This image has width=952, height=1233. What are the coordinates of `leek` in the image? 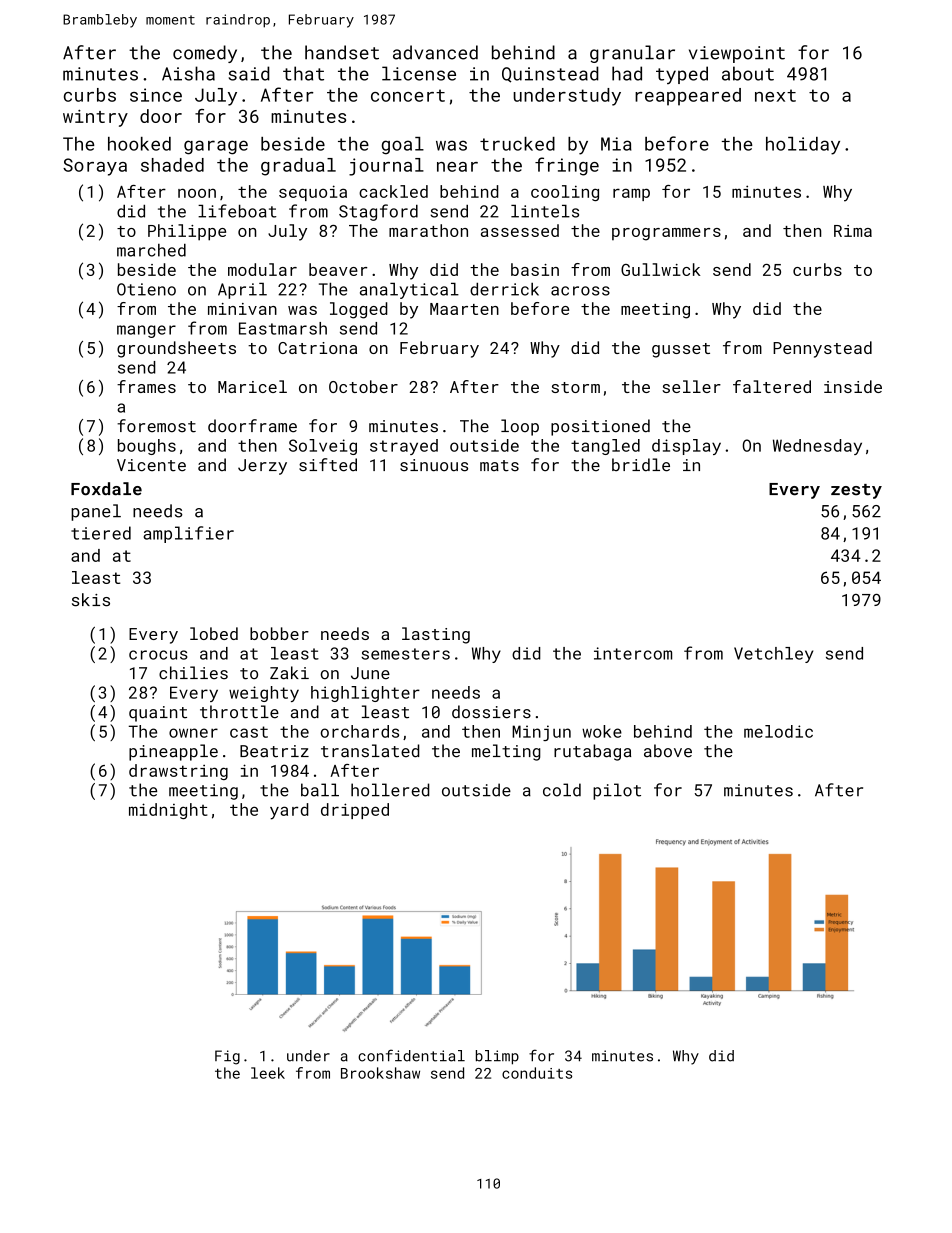 It's located at (268, 1073).
